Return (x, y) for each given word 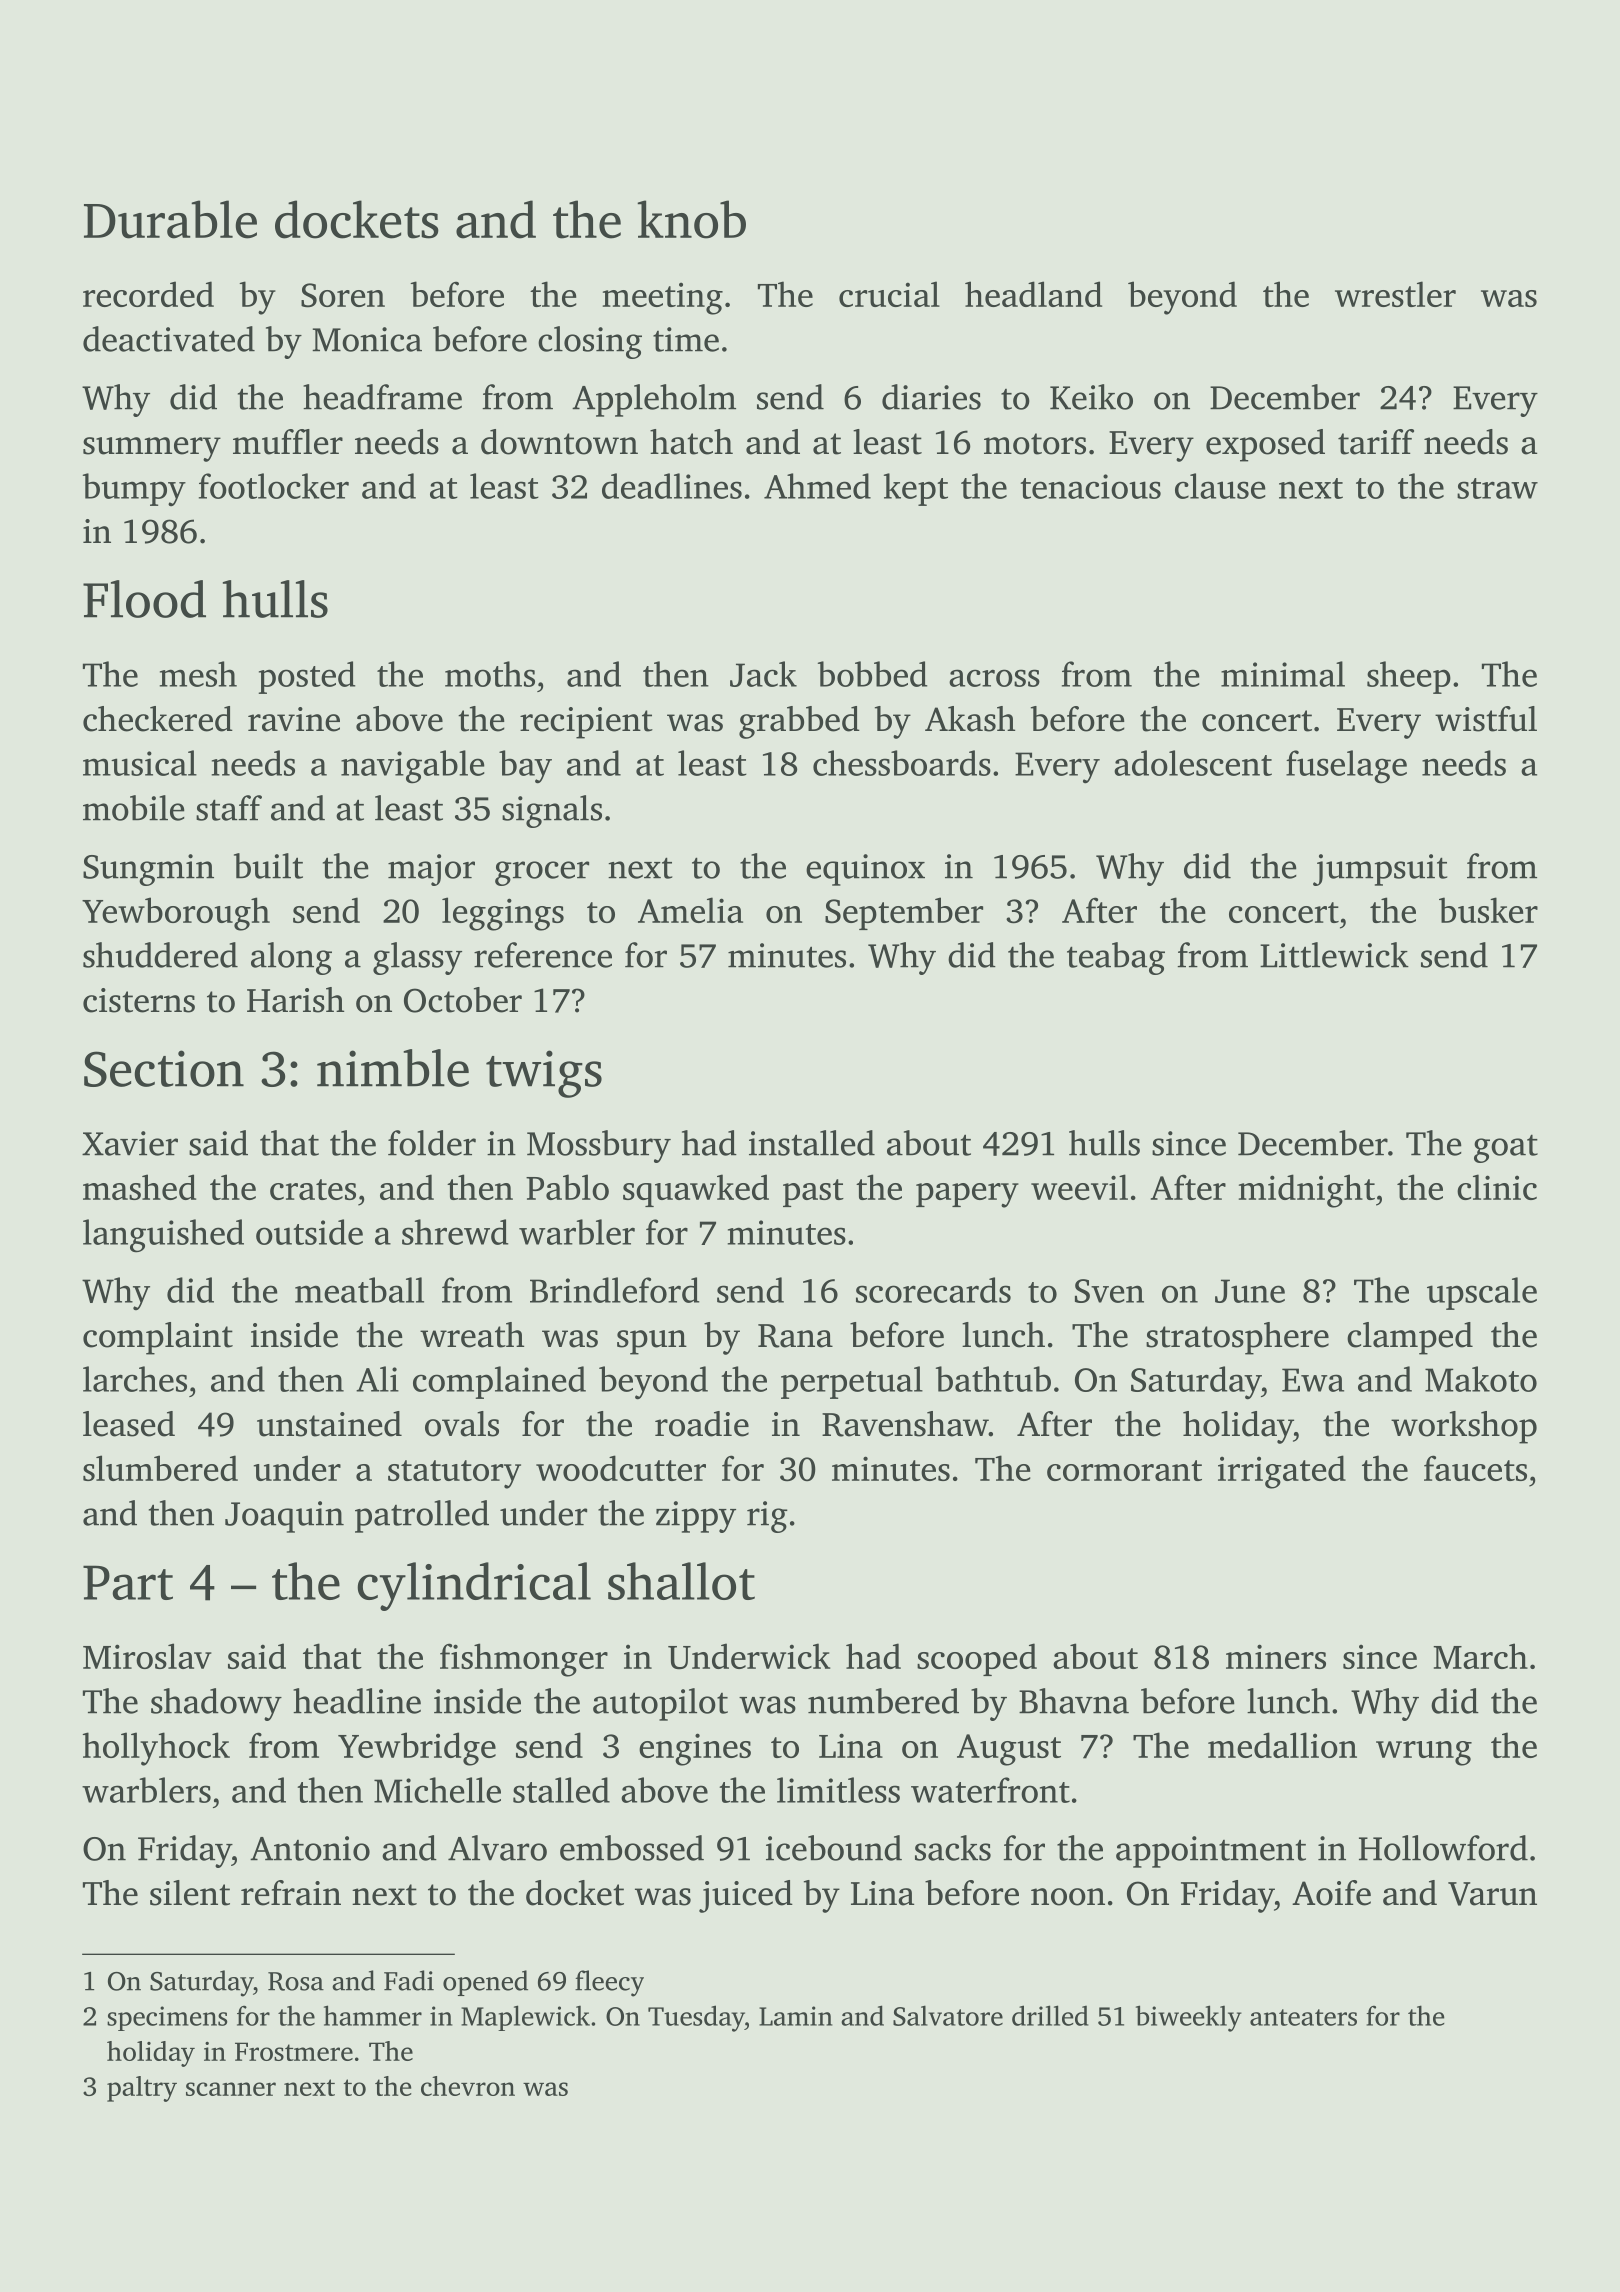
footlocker (274, 486)
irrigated (1282, 1472)
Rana (795, 1336)
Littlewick (1334, 955)
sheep (1409, 677)
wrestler (1395, 294)
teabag (1116, 958)
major (431, 870)
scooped (977, 1659)
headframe (382, 397)
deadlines (672, 486)
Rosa (296, 1981)
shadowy (216, 1704)
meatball (359, 1290)
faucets (1475, 1468)
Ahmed (817, 486)
